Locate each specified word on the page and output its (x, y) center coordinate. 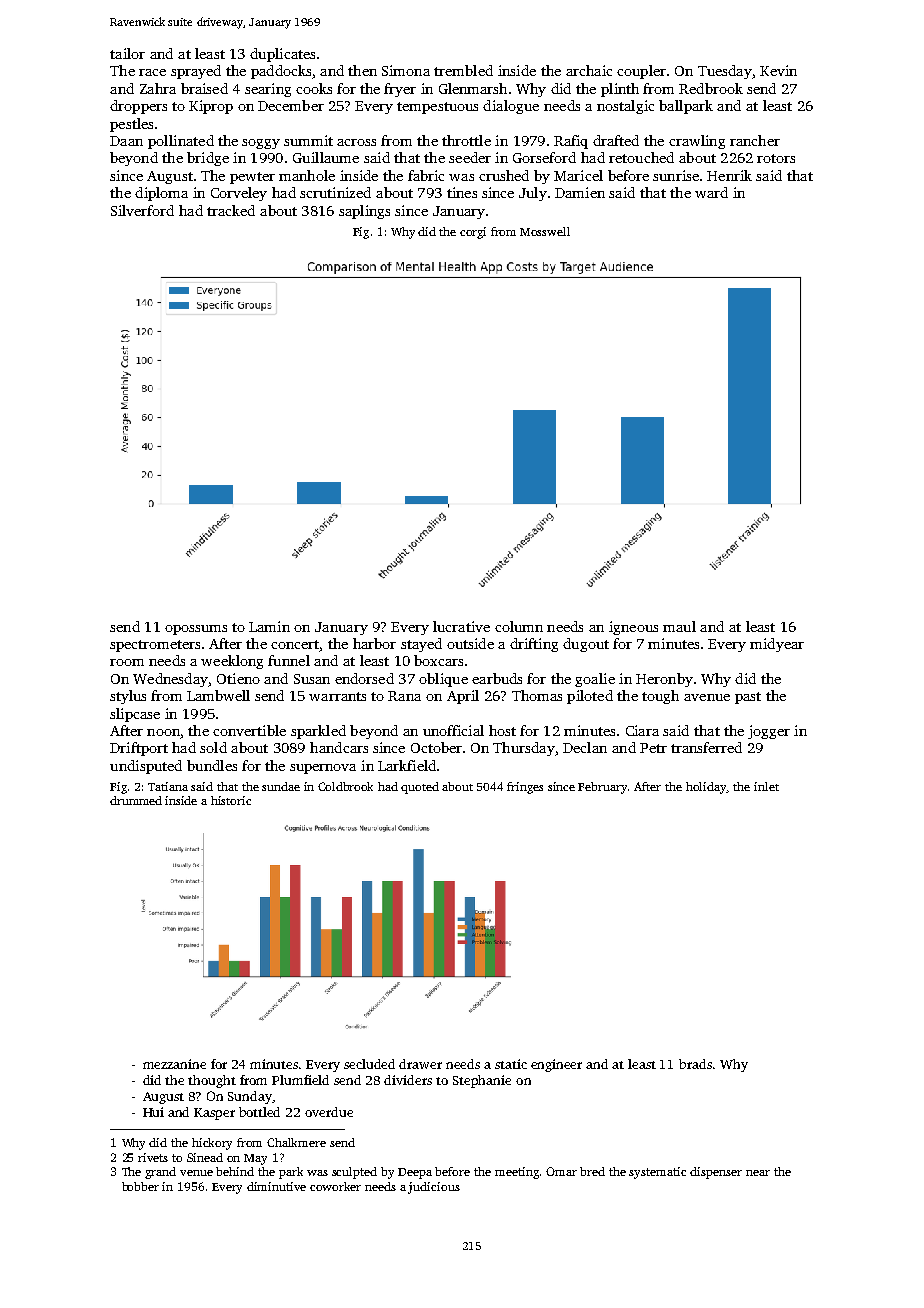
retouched (641, 157)
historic (231, 800)
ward (711, 192)
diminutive (276, 1186)
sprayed (196, 72)
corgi (473, 233)
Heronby (664, 680)
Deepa (415, 1173)
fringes (525, 788)
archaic (589, 70)
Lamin (269, 626)
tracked (231, 210)
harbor (374, 643)
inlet (766, 786)
